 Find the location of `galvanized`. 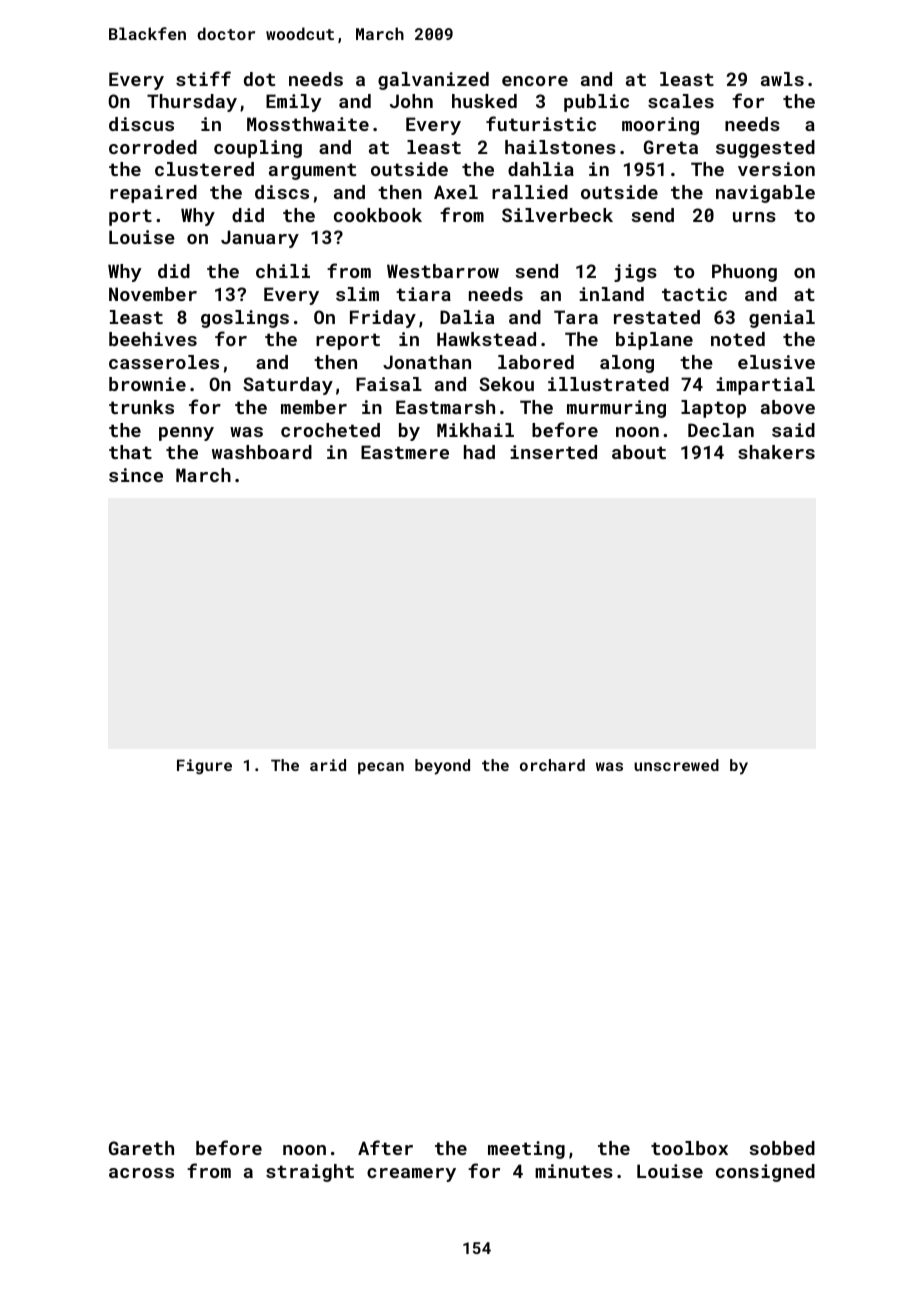

galvanized is located at coordinates (433, 81).
